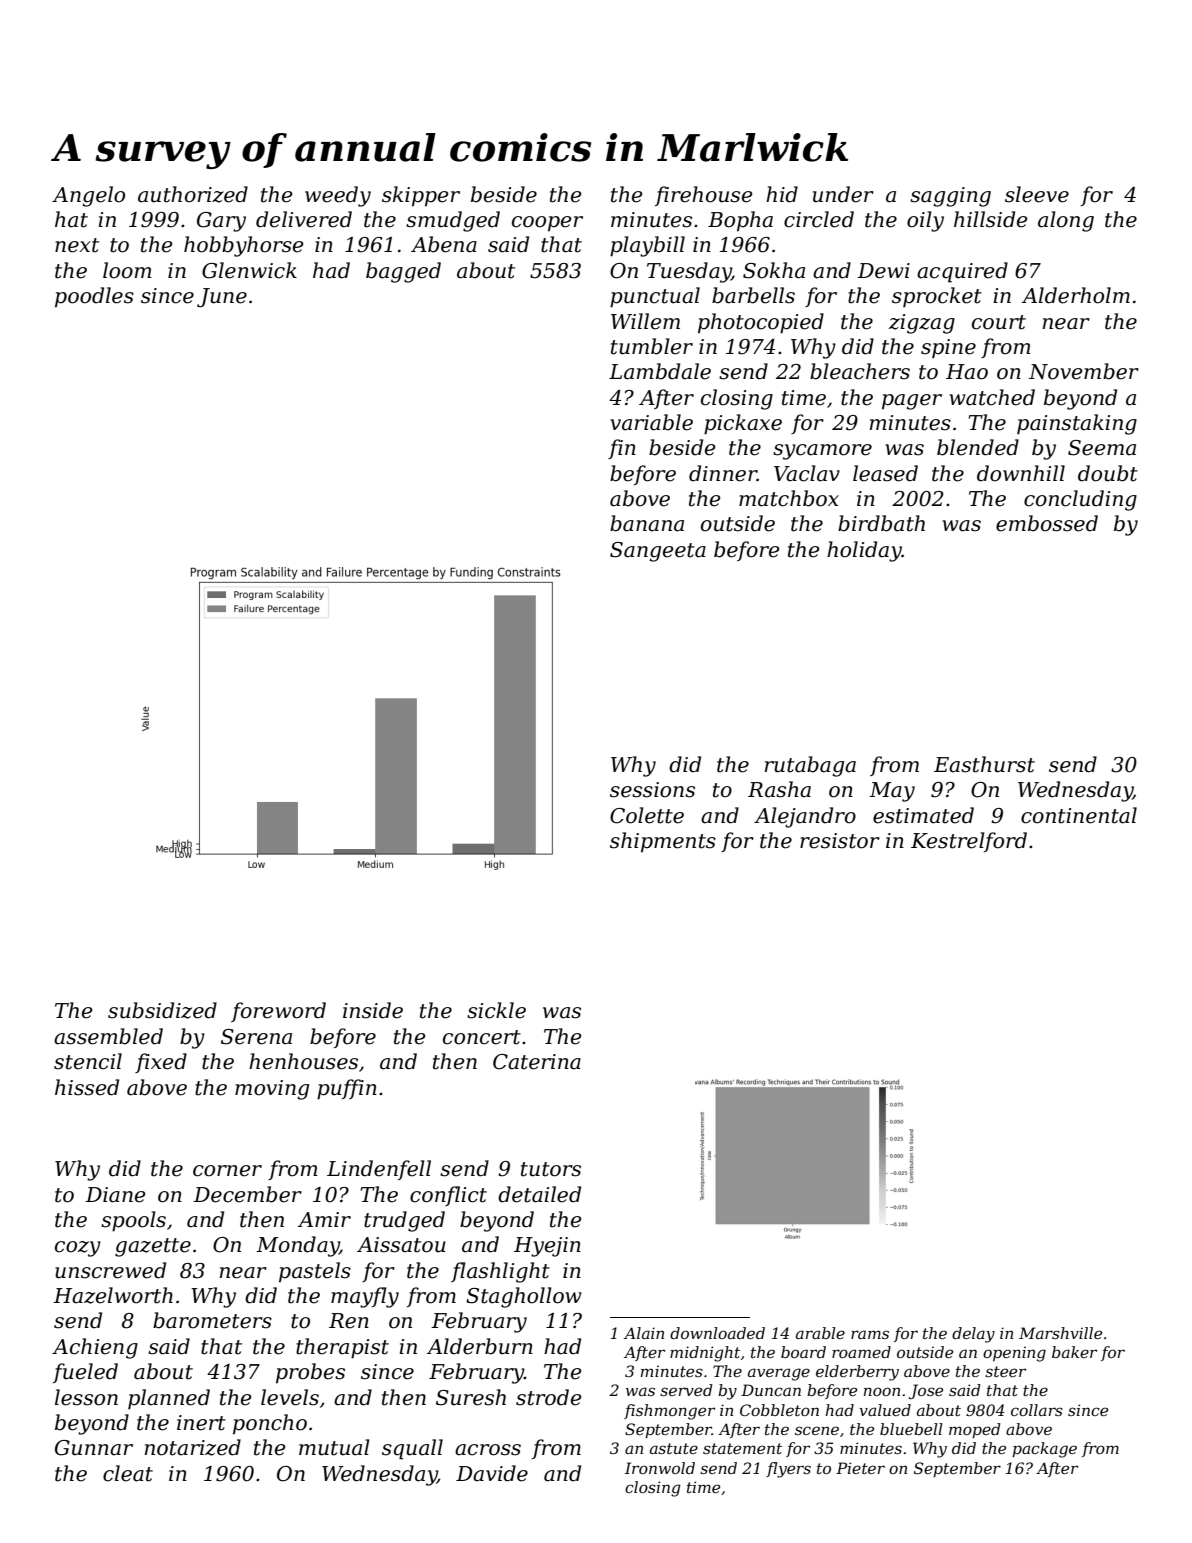  Describe the element at coordinates (969, 842) in the document. I see `Kestrelford` at that location.
